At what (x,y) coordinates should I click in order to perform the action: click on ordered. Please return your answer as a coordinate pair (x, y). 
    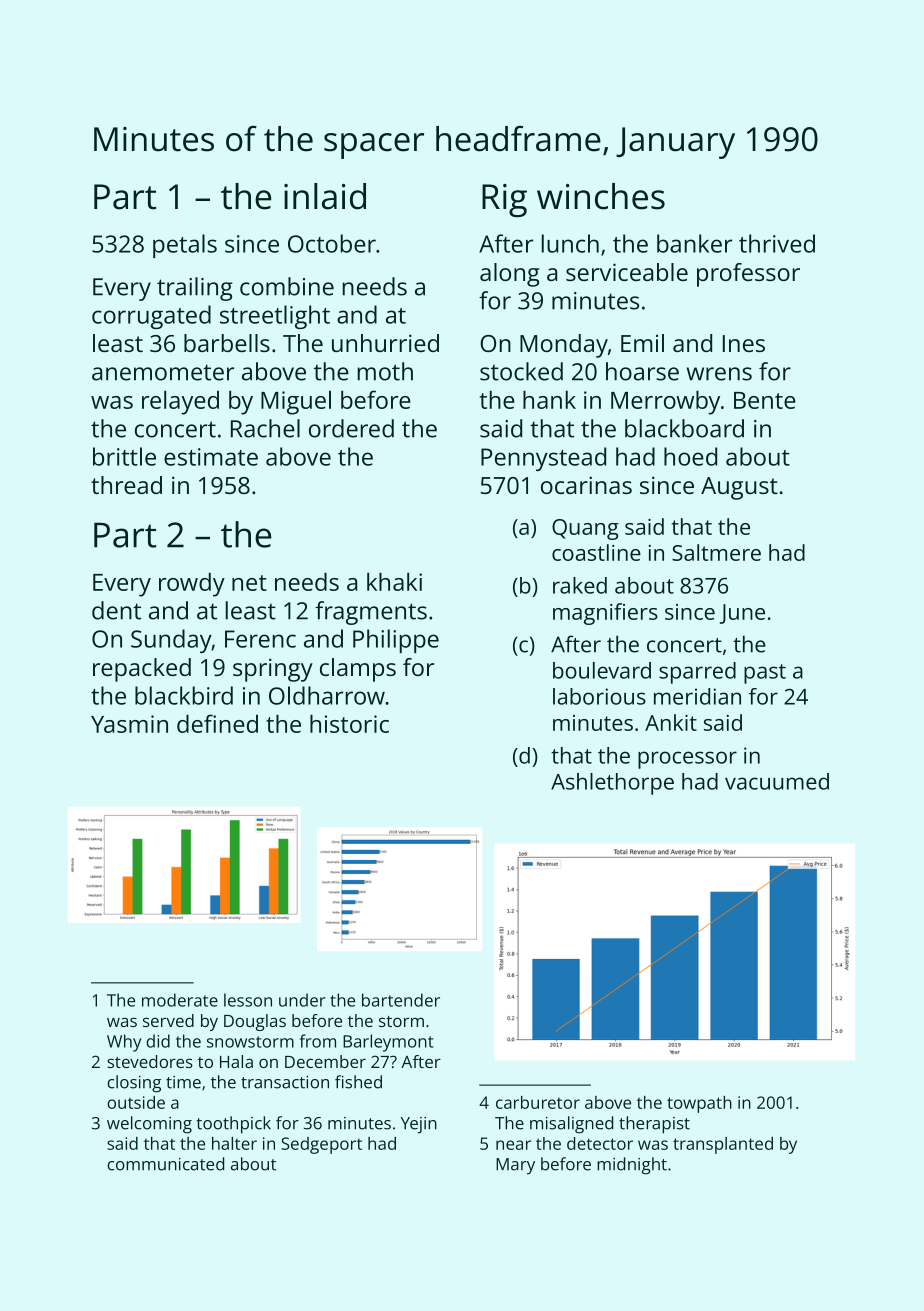
    Looking at the image, I should click on (351, 428).
